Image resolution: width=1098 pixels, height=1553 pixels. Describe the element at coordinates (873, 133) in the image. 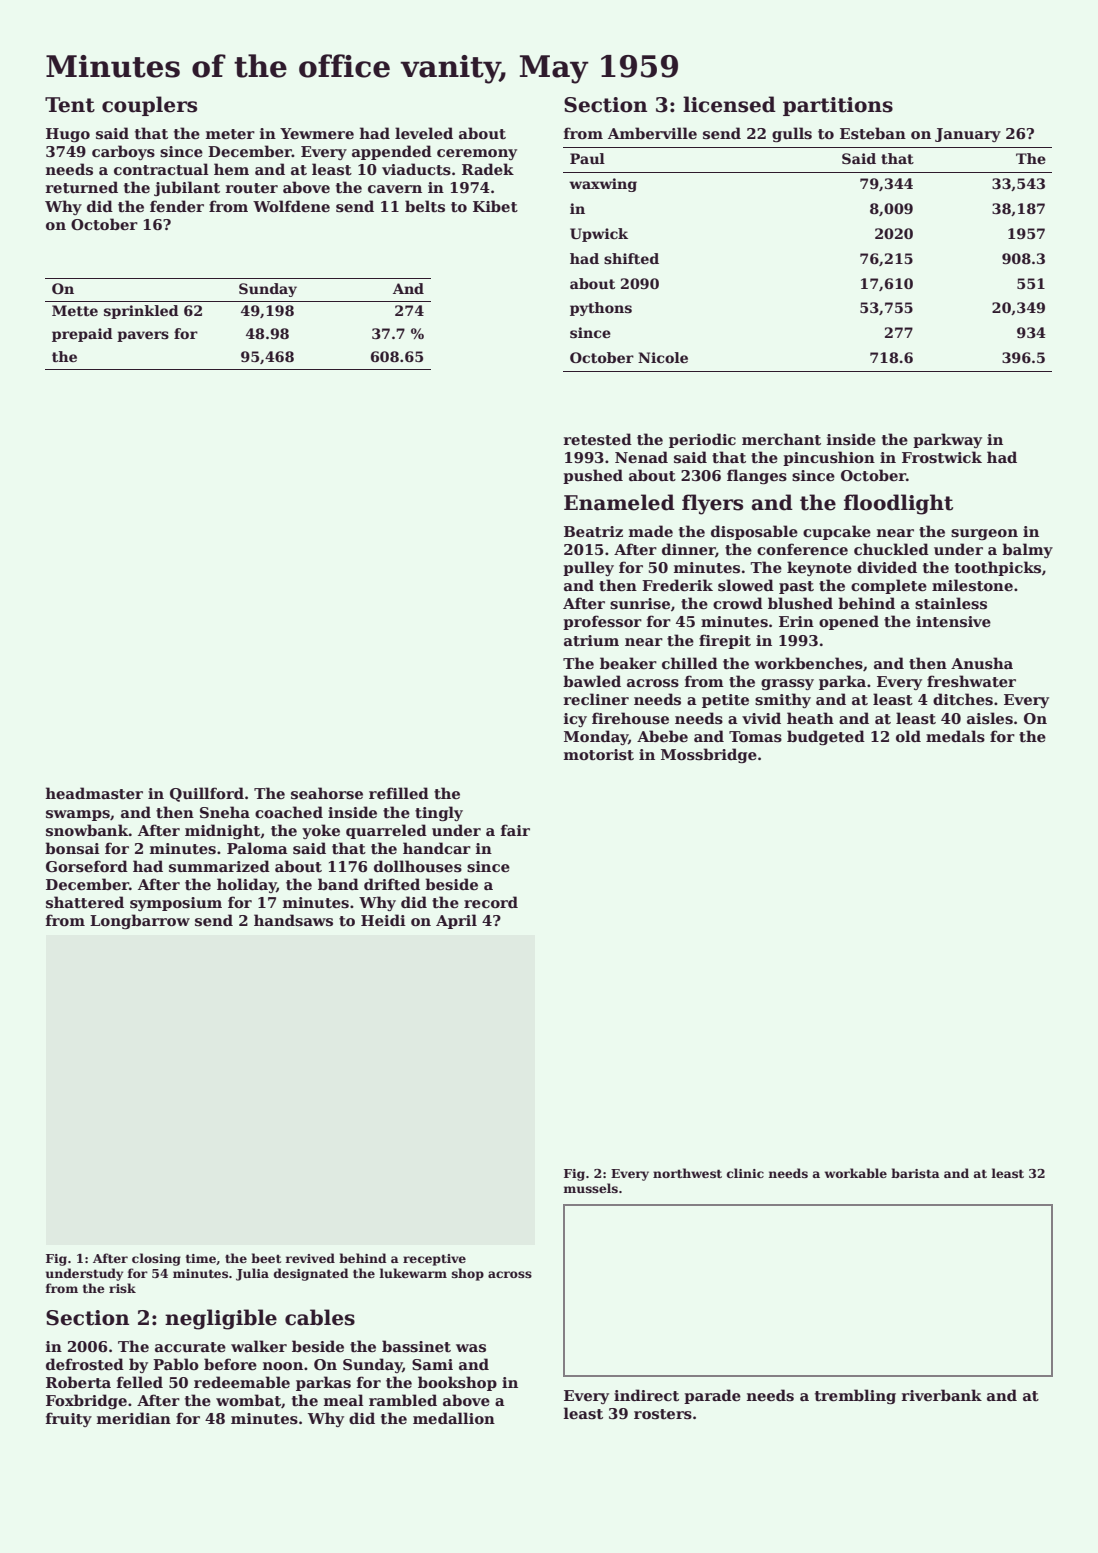

I see `Esteban` at that location.
